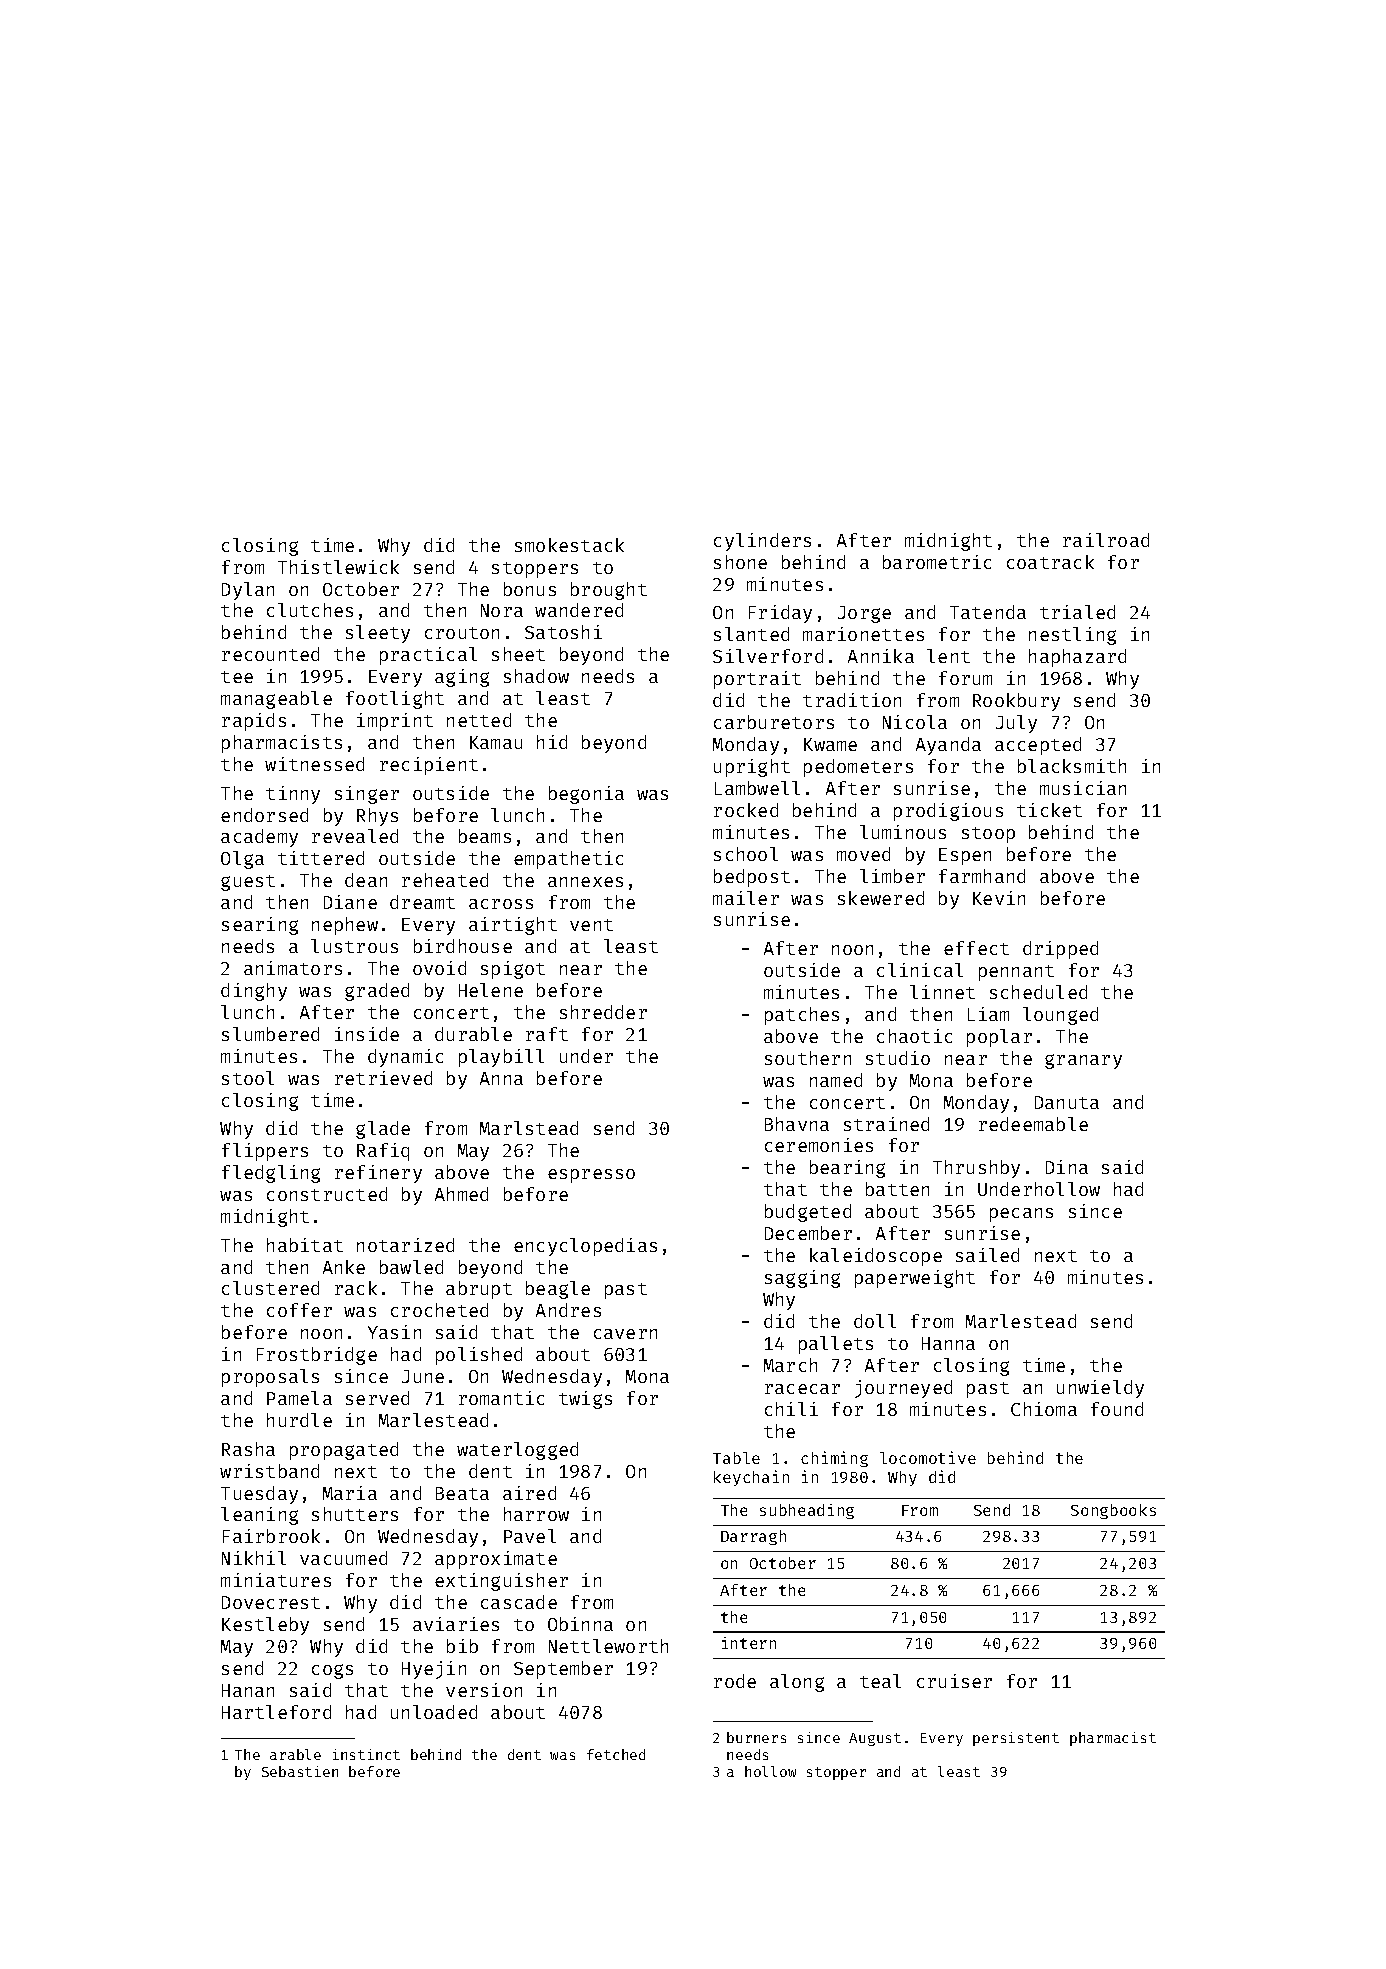 The height and width of the screenshot is (1969, 1386). I want to click on Hyejin, so click(434, 1670).
